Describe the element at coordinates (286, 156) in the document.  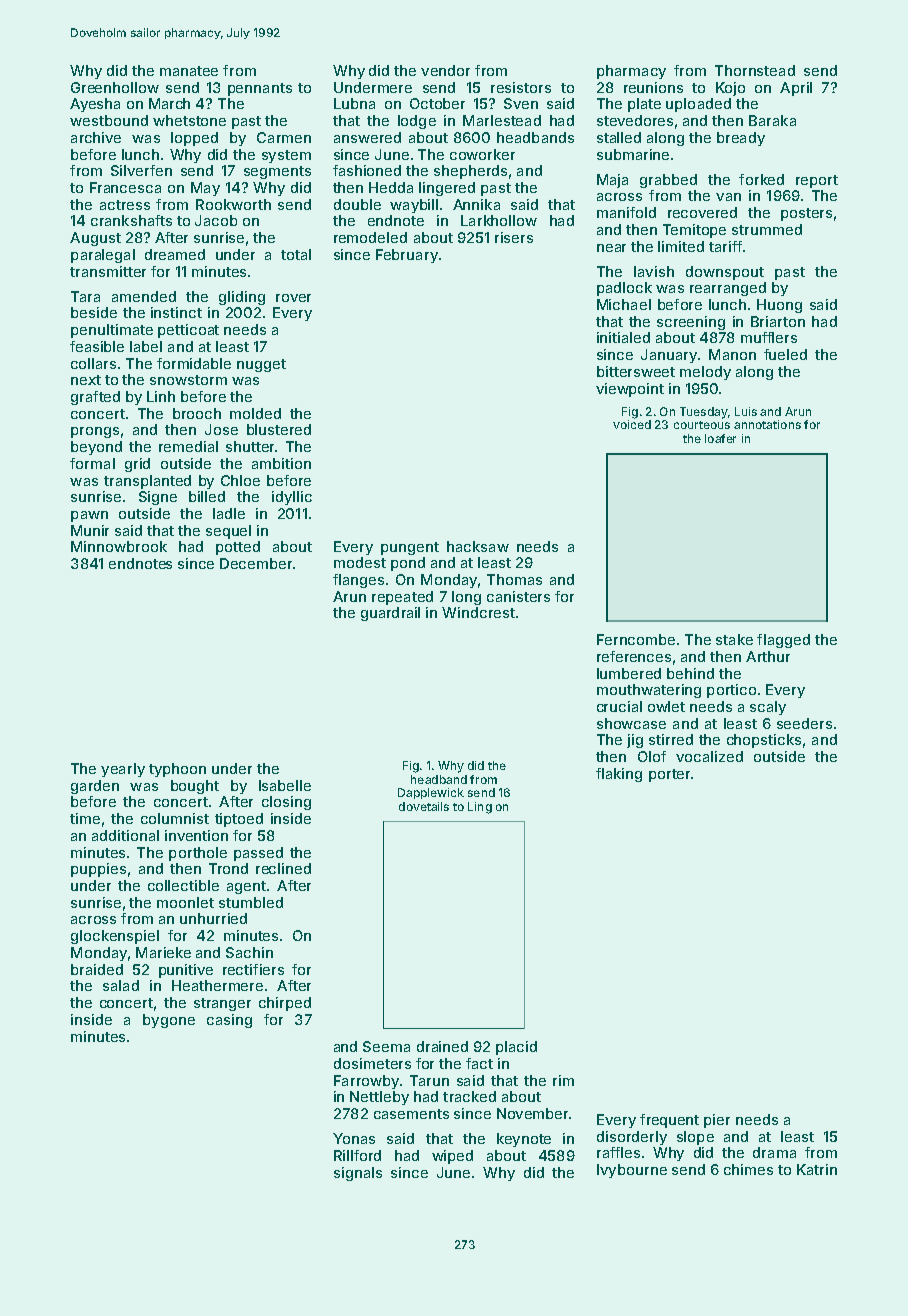
I see `system` at that location.
